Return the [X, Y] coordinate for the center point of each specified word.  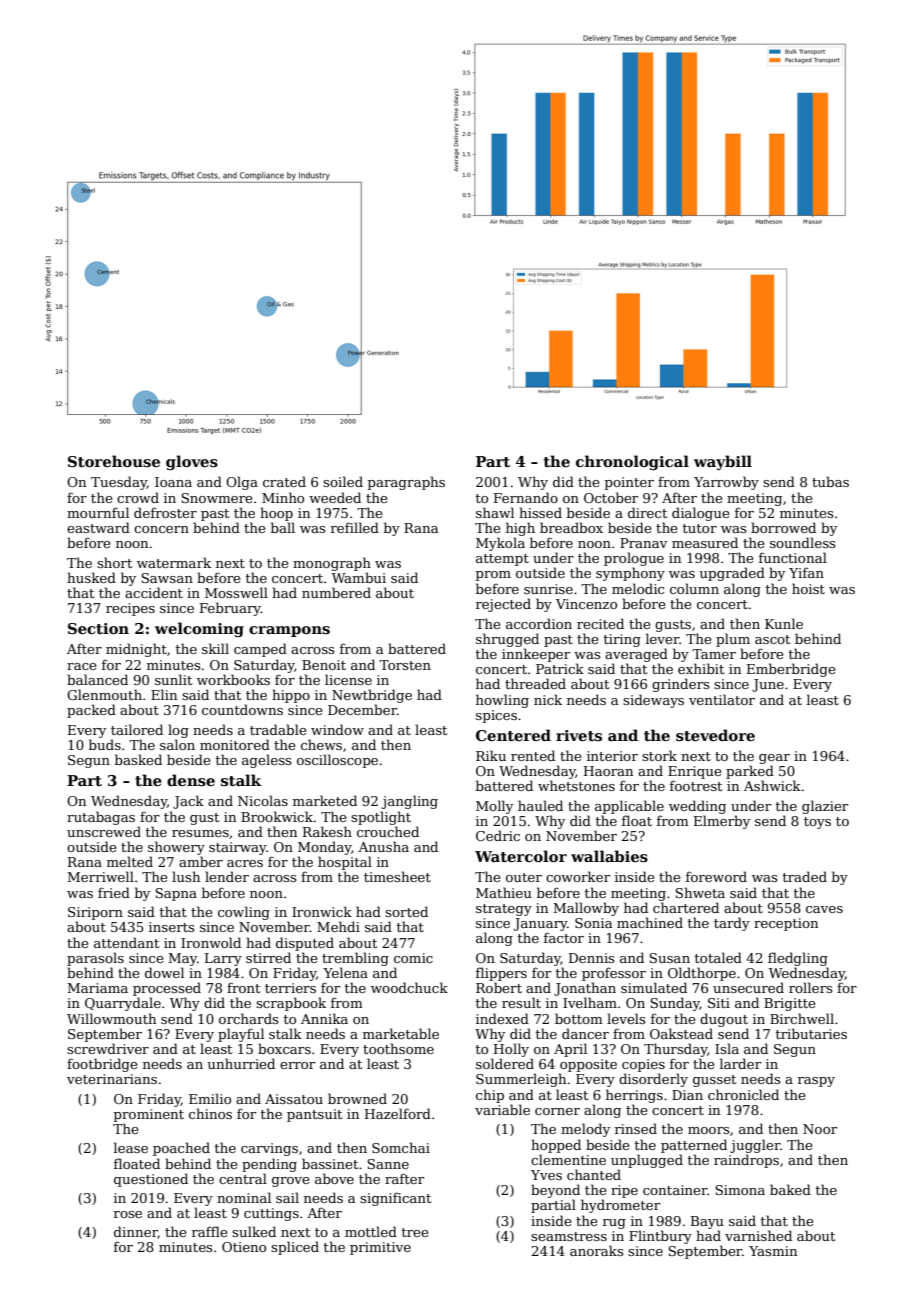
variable [502, 1109]
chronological [632, 462]
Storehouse [114, 461]
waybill [723, 462]
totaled [718, 957]
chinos [210, 1113]
